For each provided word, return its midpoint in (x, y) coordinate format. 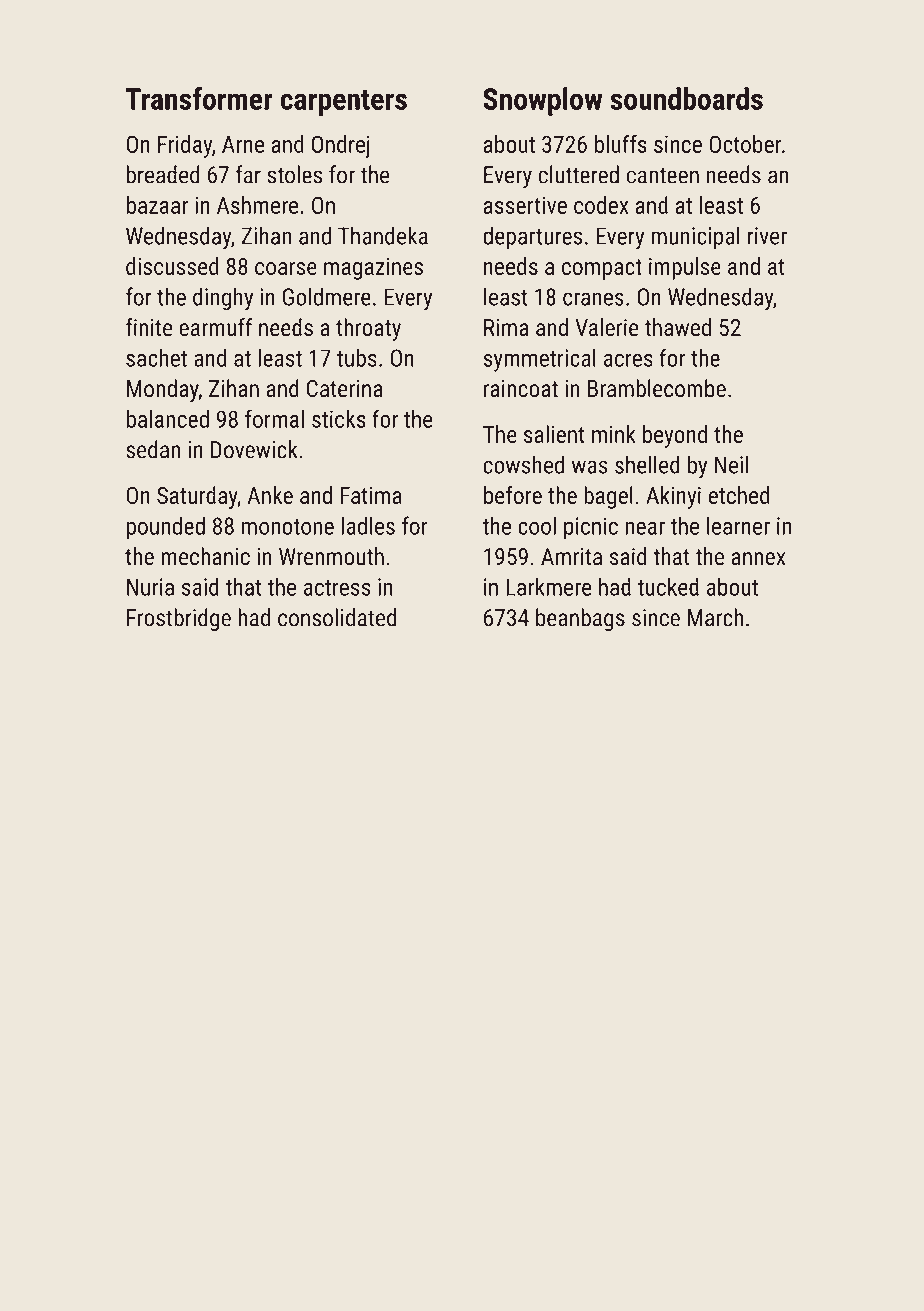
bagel (608, 497)
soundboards (686, 98)
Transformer (199, 98)
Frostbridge (179, 619)
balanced (167, 419)
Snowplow (543, 101)
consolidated (337, 617)
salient (554, 434)
